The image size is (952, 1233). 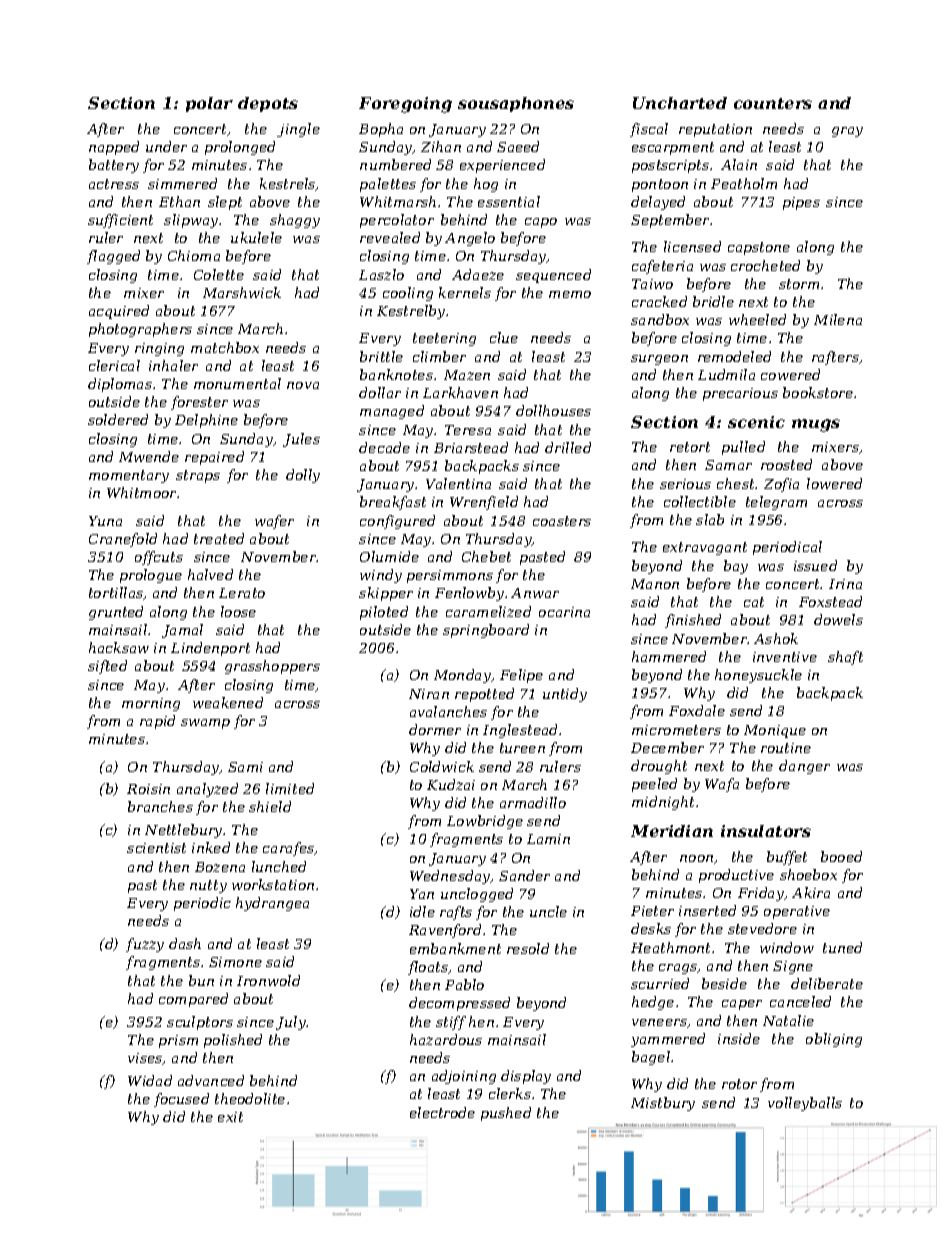 I want to click on experienced, so click(x=502, y=166).
